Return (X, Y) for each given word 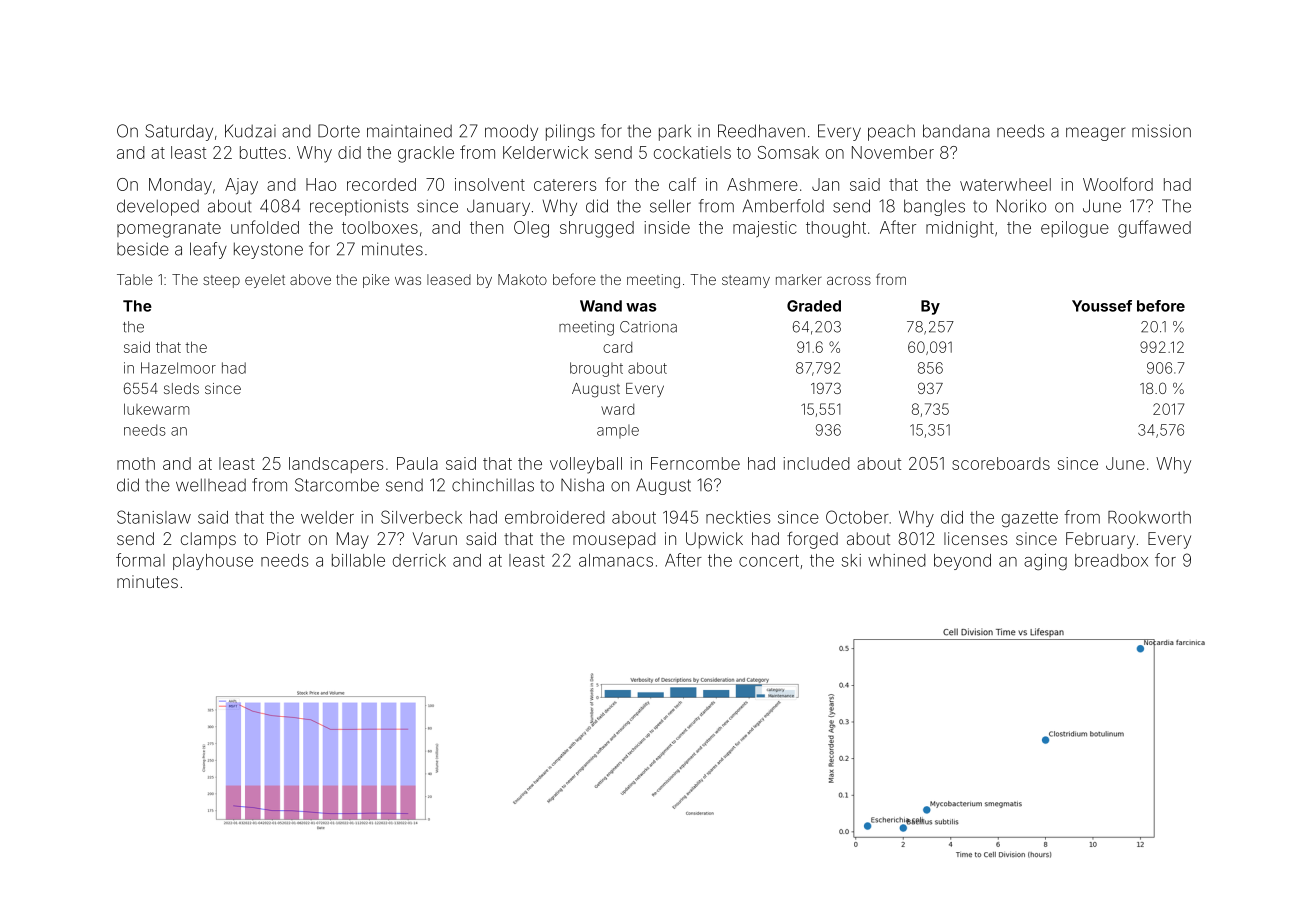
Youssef (1102, 306)
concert (769, 561)
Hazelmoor (178, 368)
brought (596, 369)
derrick (419, 560)
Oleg (531, 229)
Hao (321, 184)
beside (143, 249)
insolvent (490, 184)
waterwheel (1005, 184)
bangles (934, 207)
